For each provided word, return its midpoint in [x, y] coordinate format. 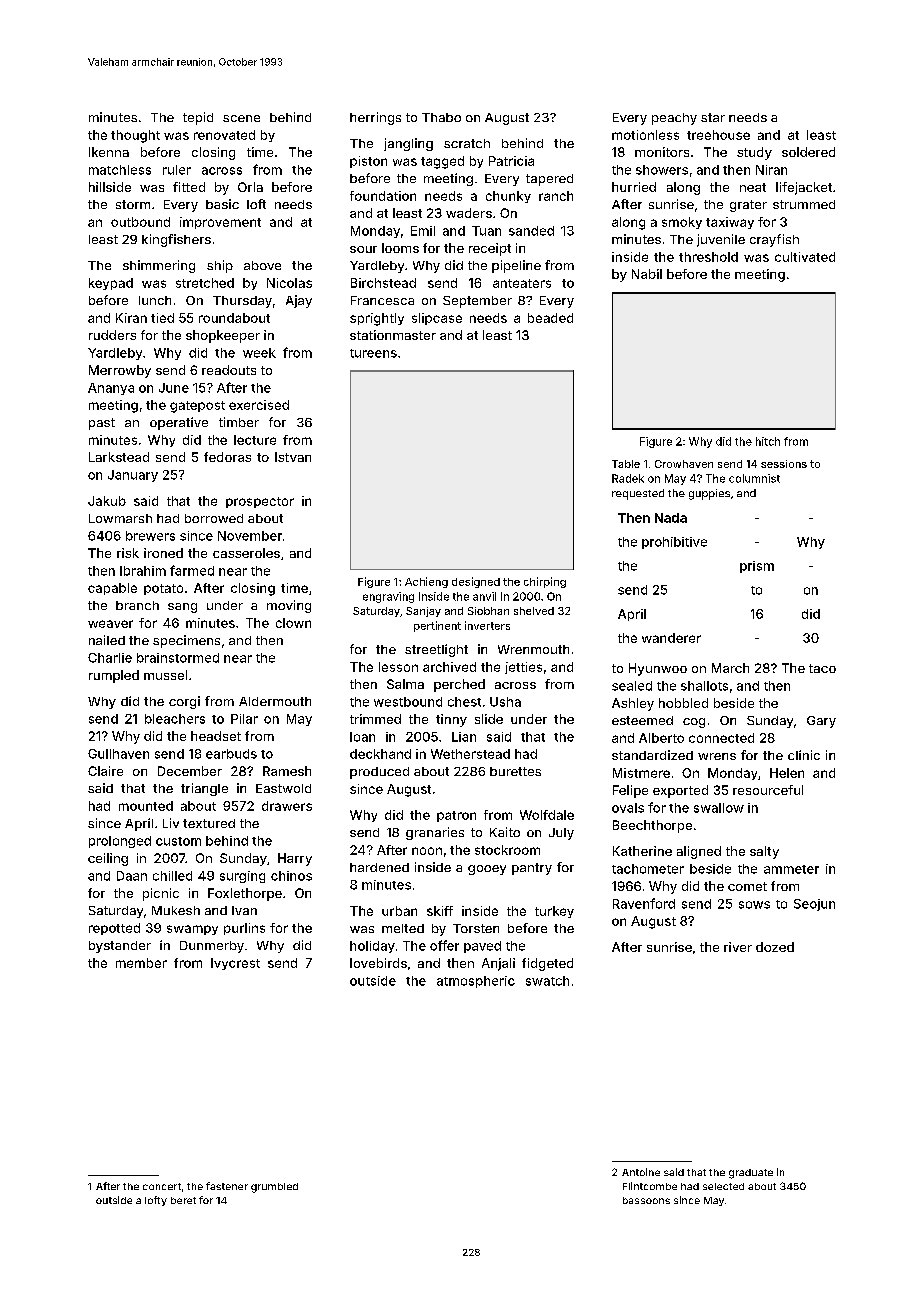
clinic [804, 755]
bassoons [646, 1200]
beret [183, 1200]
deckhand [380, 754]
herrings [375, 118]
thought [135, 136]
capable [112, 589]
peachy [674, 119]
